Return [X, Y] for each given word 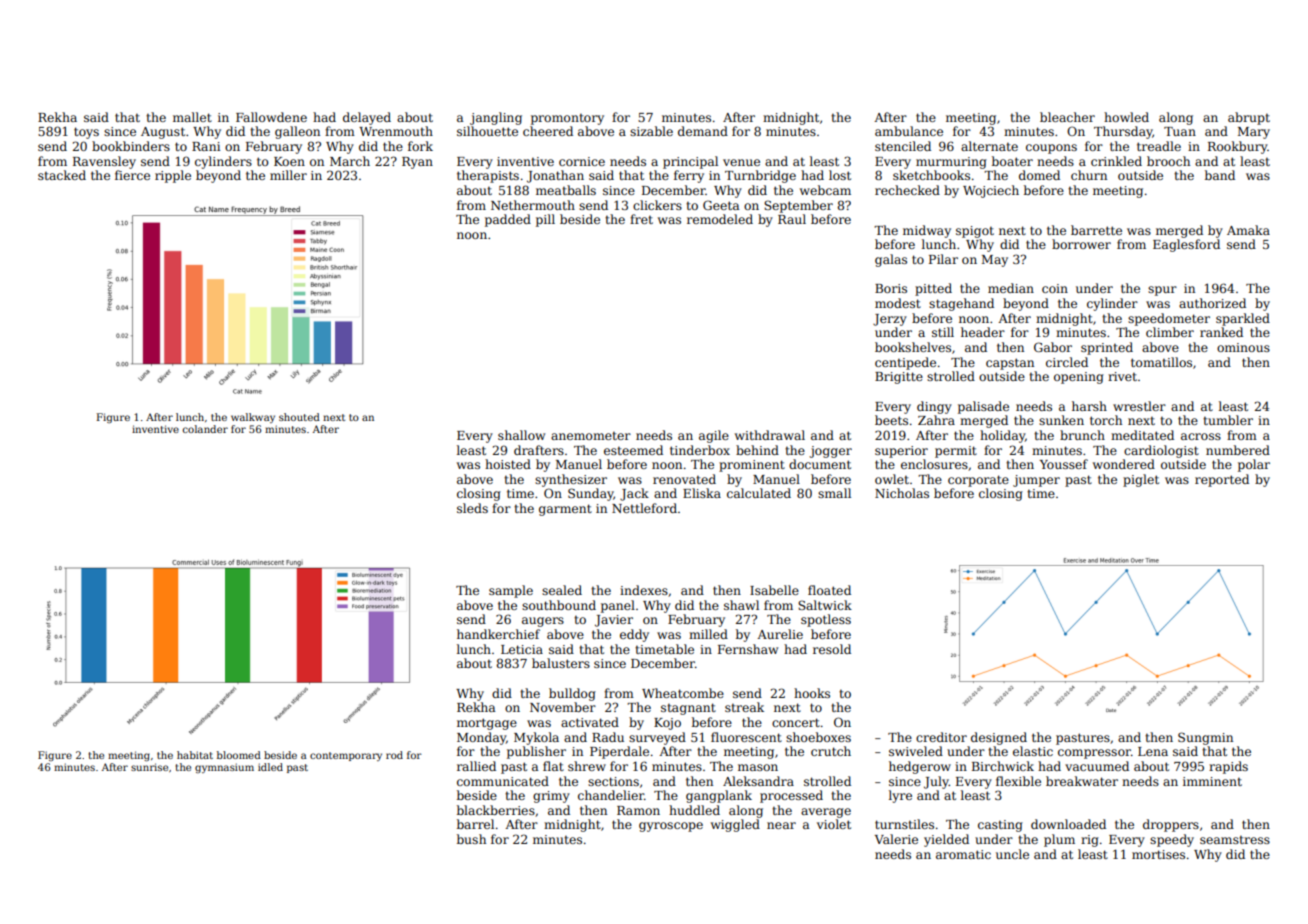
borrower [1081, 244]
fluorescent [746, 737]
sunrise [149, 767]
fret [641, 219]
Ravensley [104, 162]
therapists [488, 176]
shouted [299, 417]
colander [205, 429]
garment [565, 510]
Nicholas [902, 493]
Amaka [1248, 230]
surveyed [657, 738]
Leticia [522, 649]
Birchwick [1003, 766]
